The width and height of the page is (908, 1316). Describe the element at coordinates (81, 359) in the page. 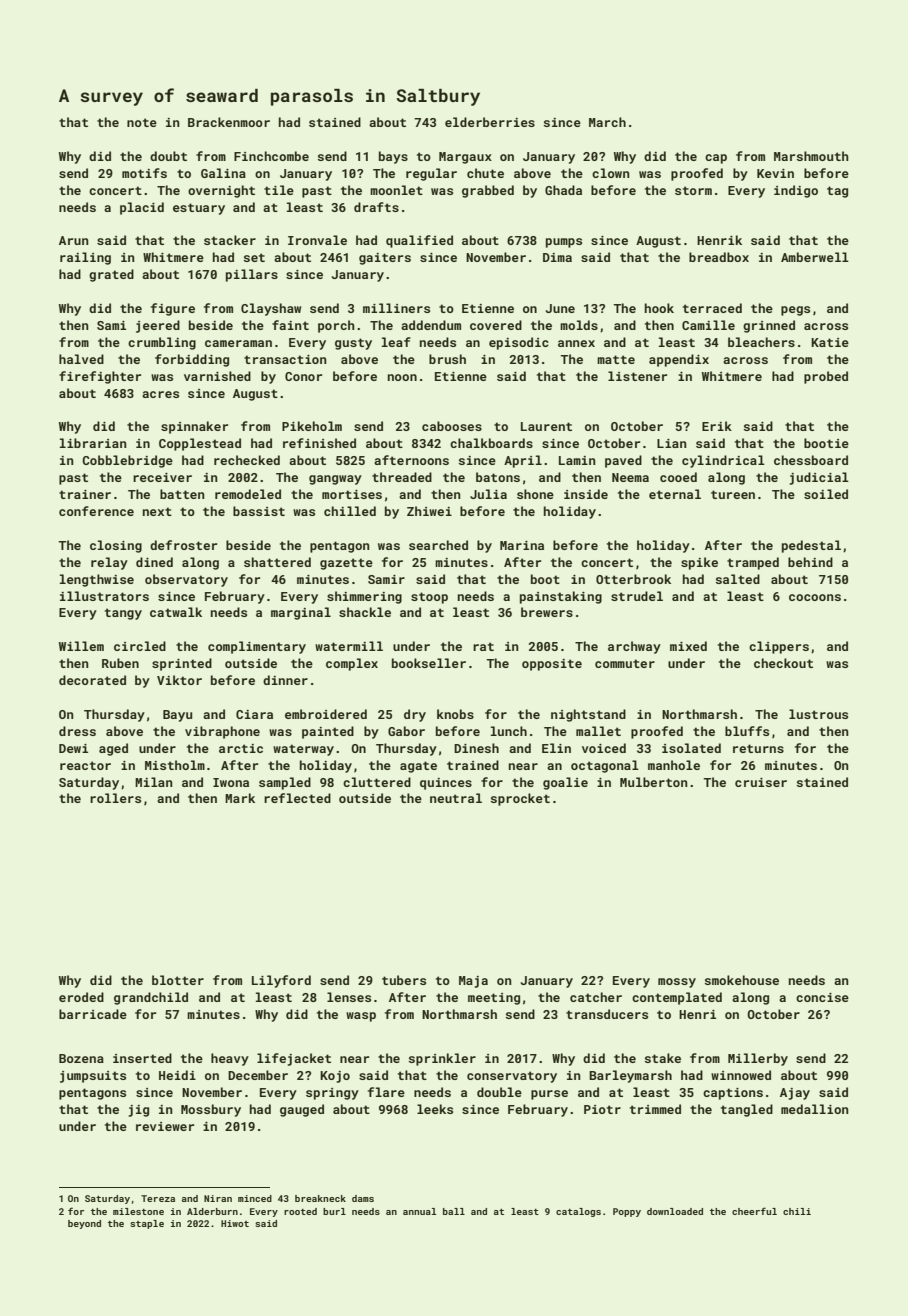

I see `halved` at that location.
